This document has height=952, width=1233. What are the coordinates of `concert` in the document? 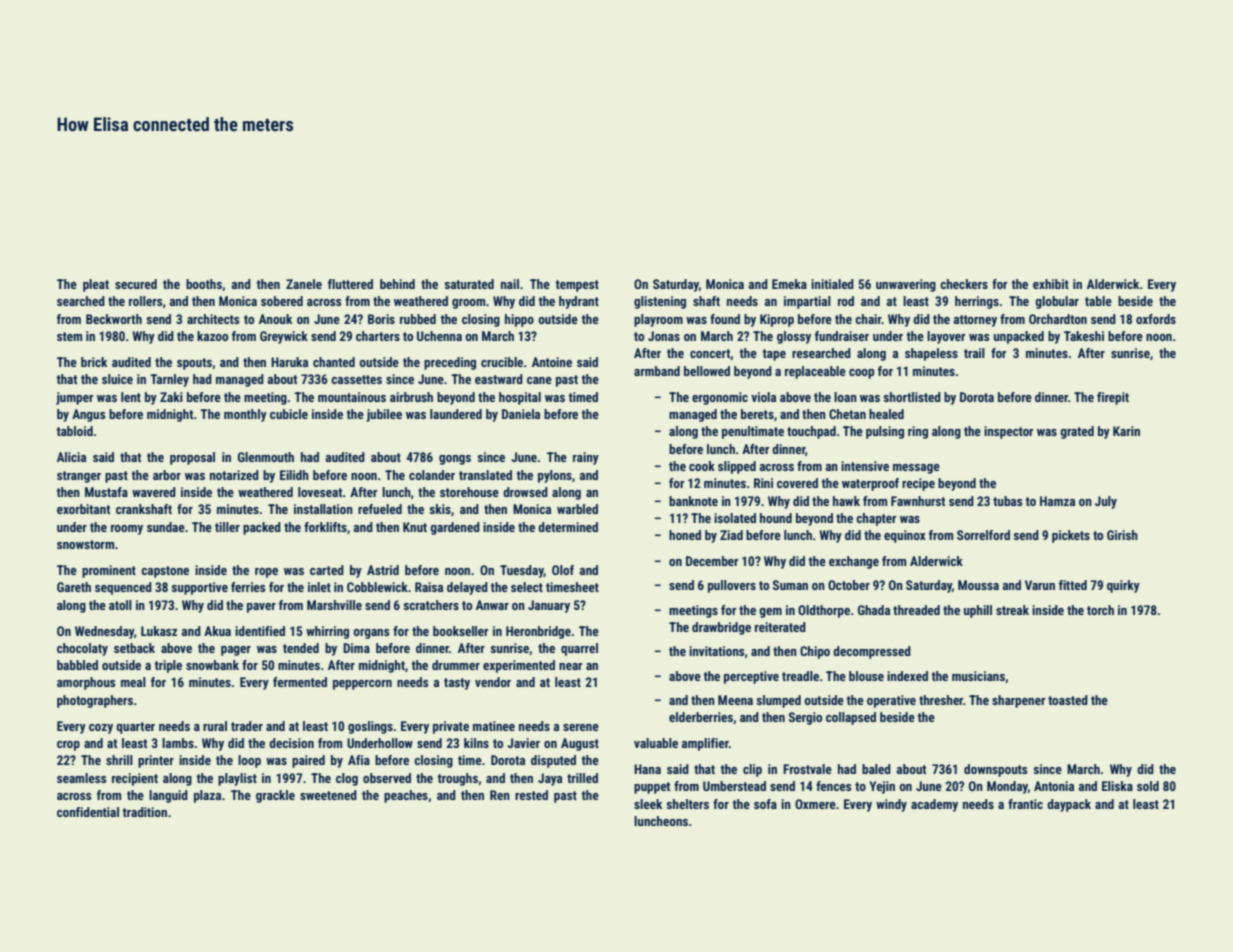 It's located at (710, 354).
